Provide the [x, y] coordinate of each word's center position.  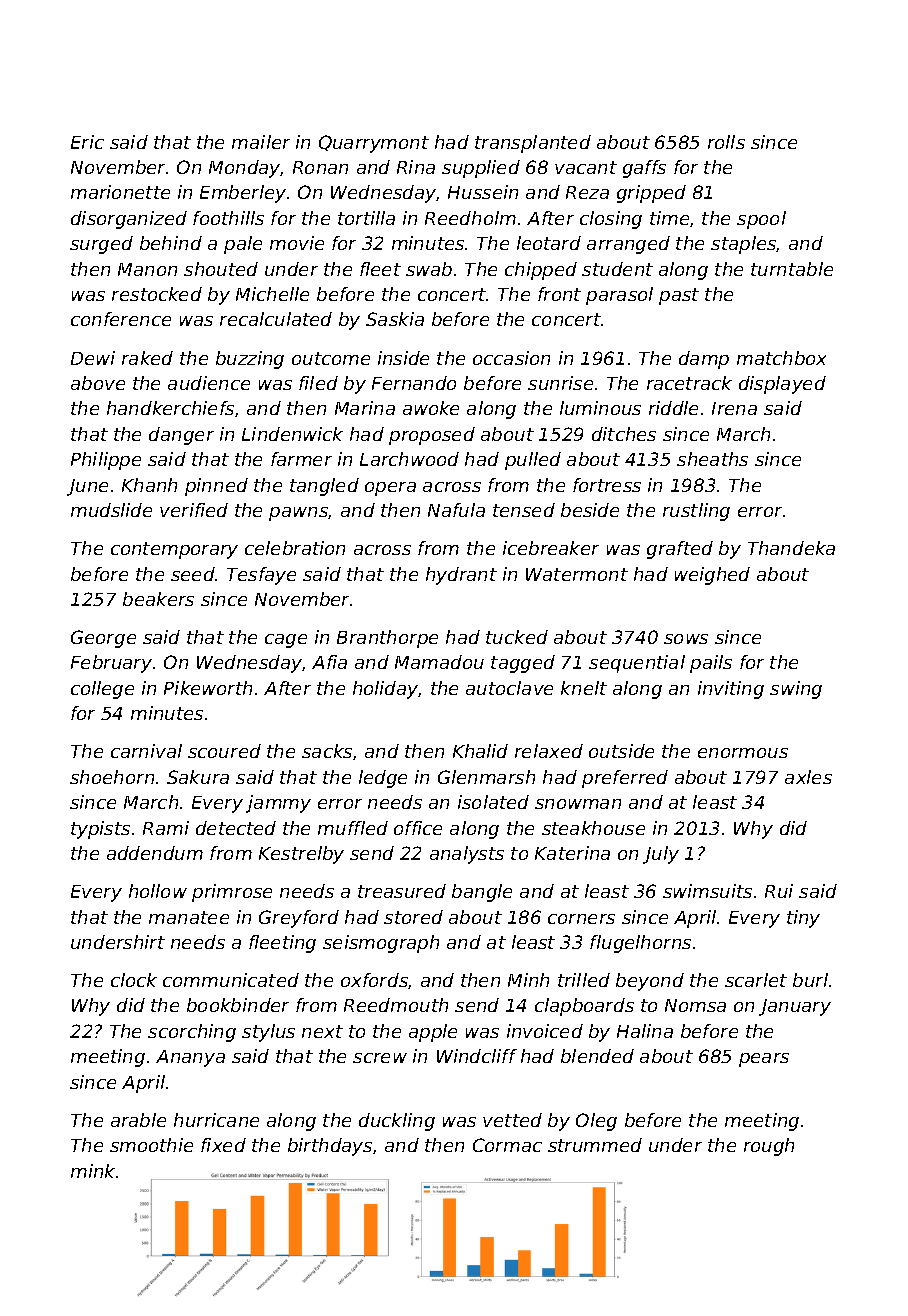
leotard [549, 243]
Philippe [106, 461]
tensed [524, 510]
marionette [120, 192]
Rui [779, 891]
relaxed [549, 751]
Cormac [507, 1145]
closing [611, 220]
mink [93, 1171]
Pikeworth [208, 688]
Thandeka [791, 548]
